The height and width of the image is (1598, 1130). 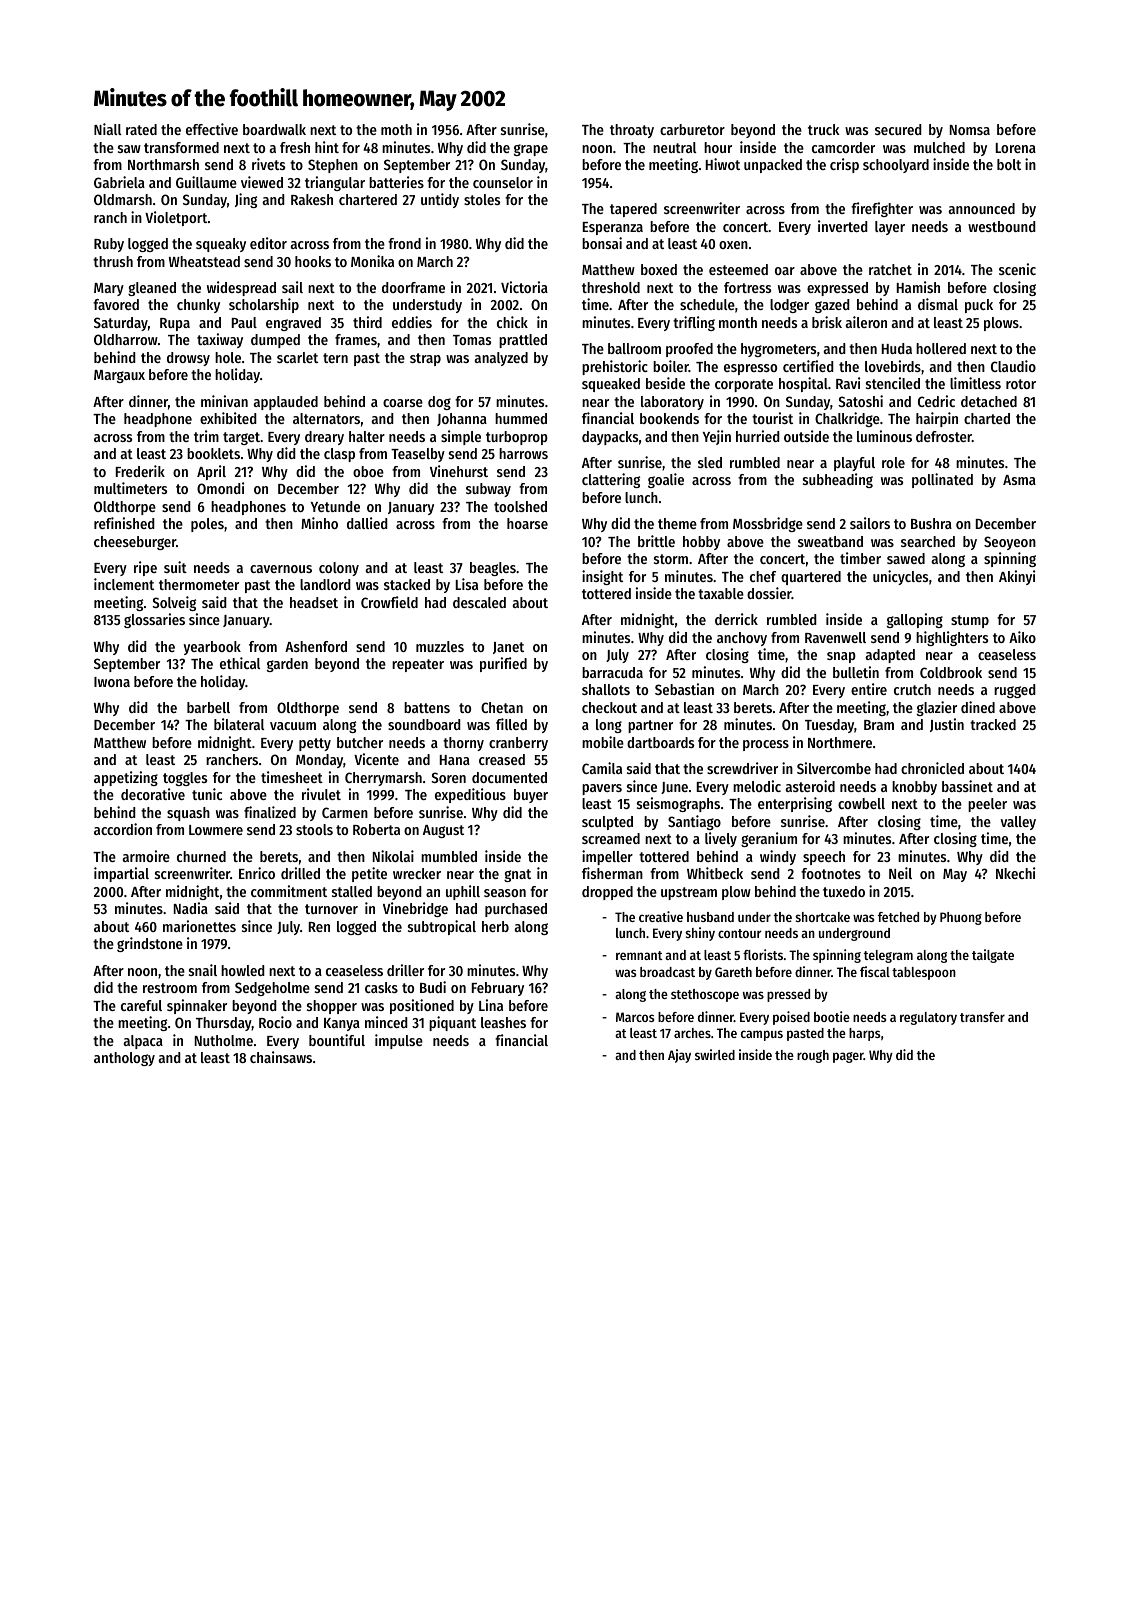 What do you see at coordinates (482, 199) in the image?
I see `stoles` at bounding box center [482, 199].
